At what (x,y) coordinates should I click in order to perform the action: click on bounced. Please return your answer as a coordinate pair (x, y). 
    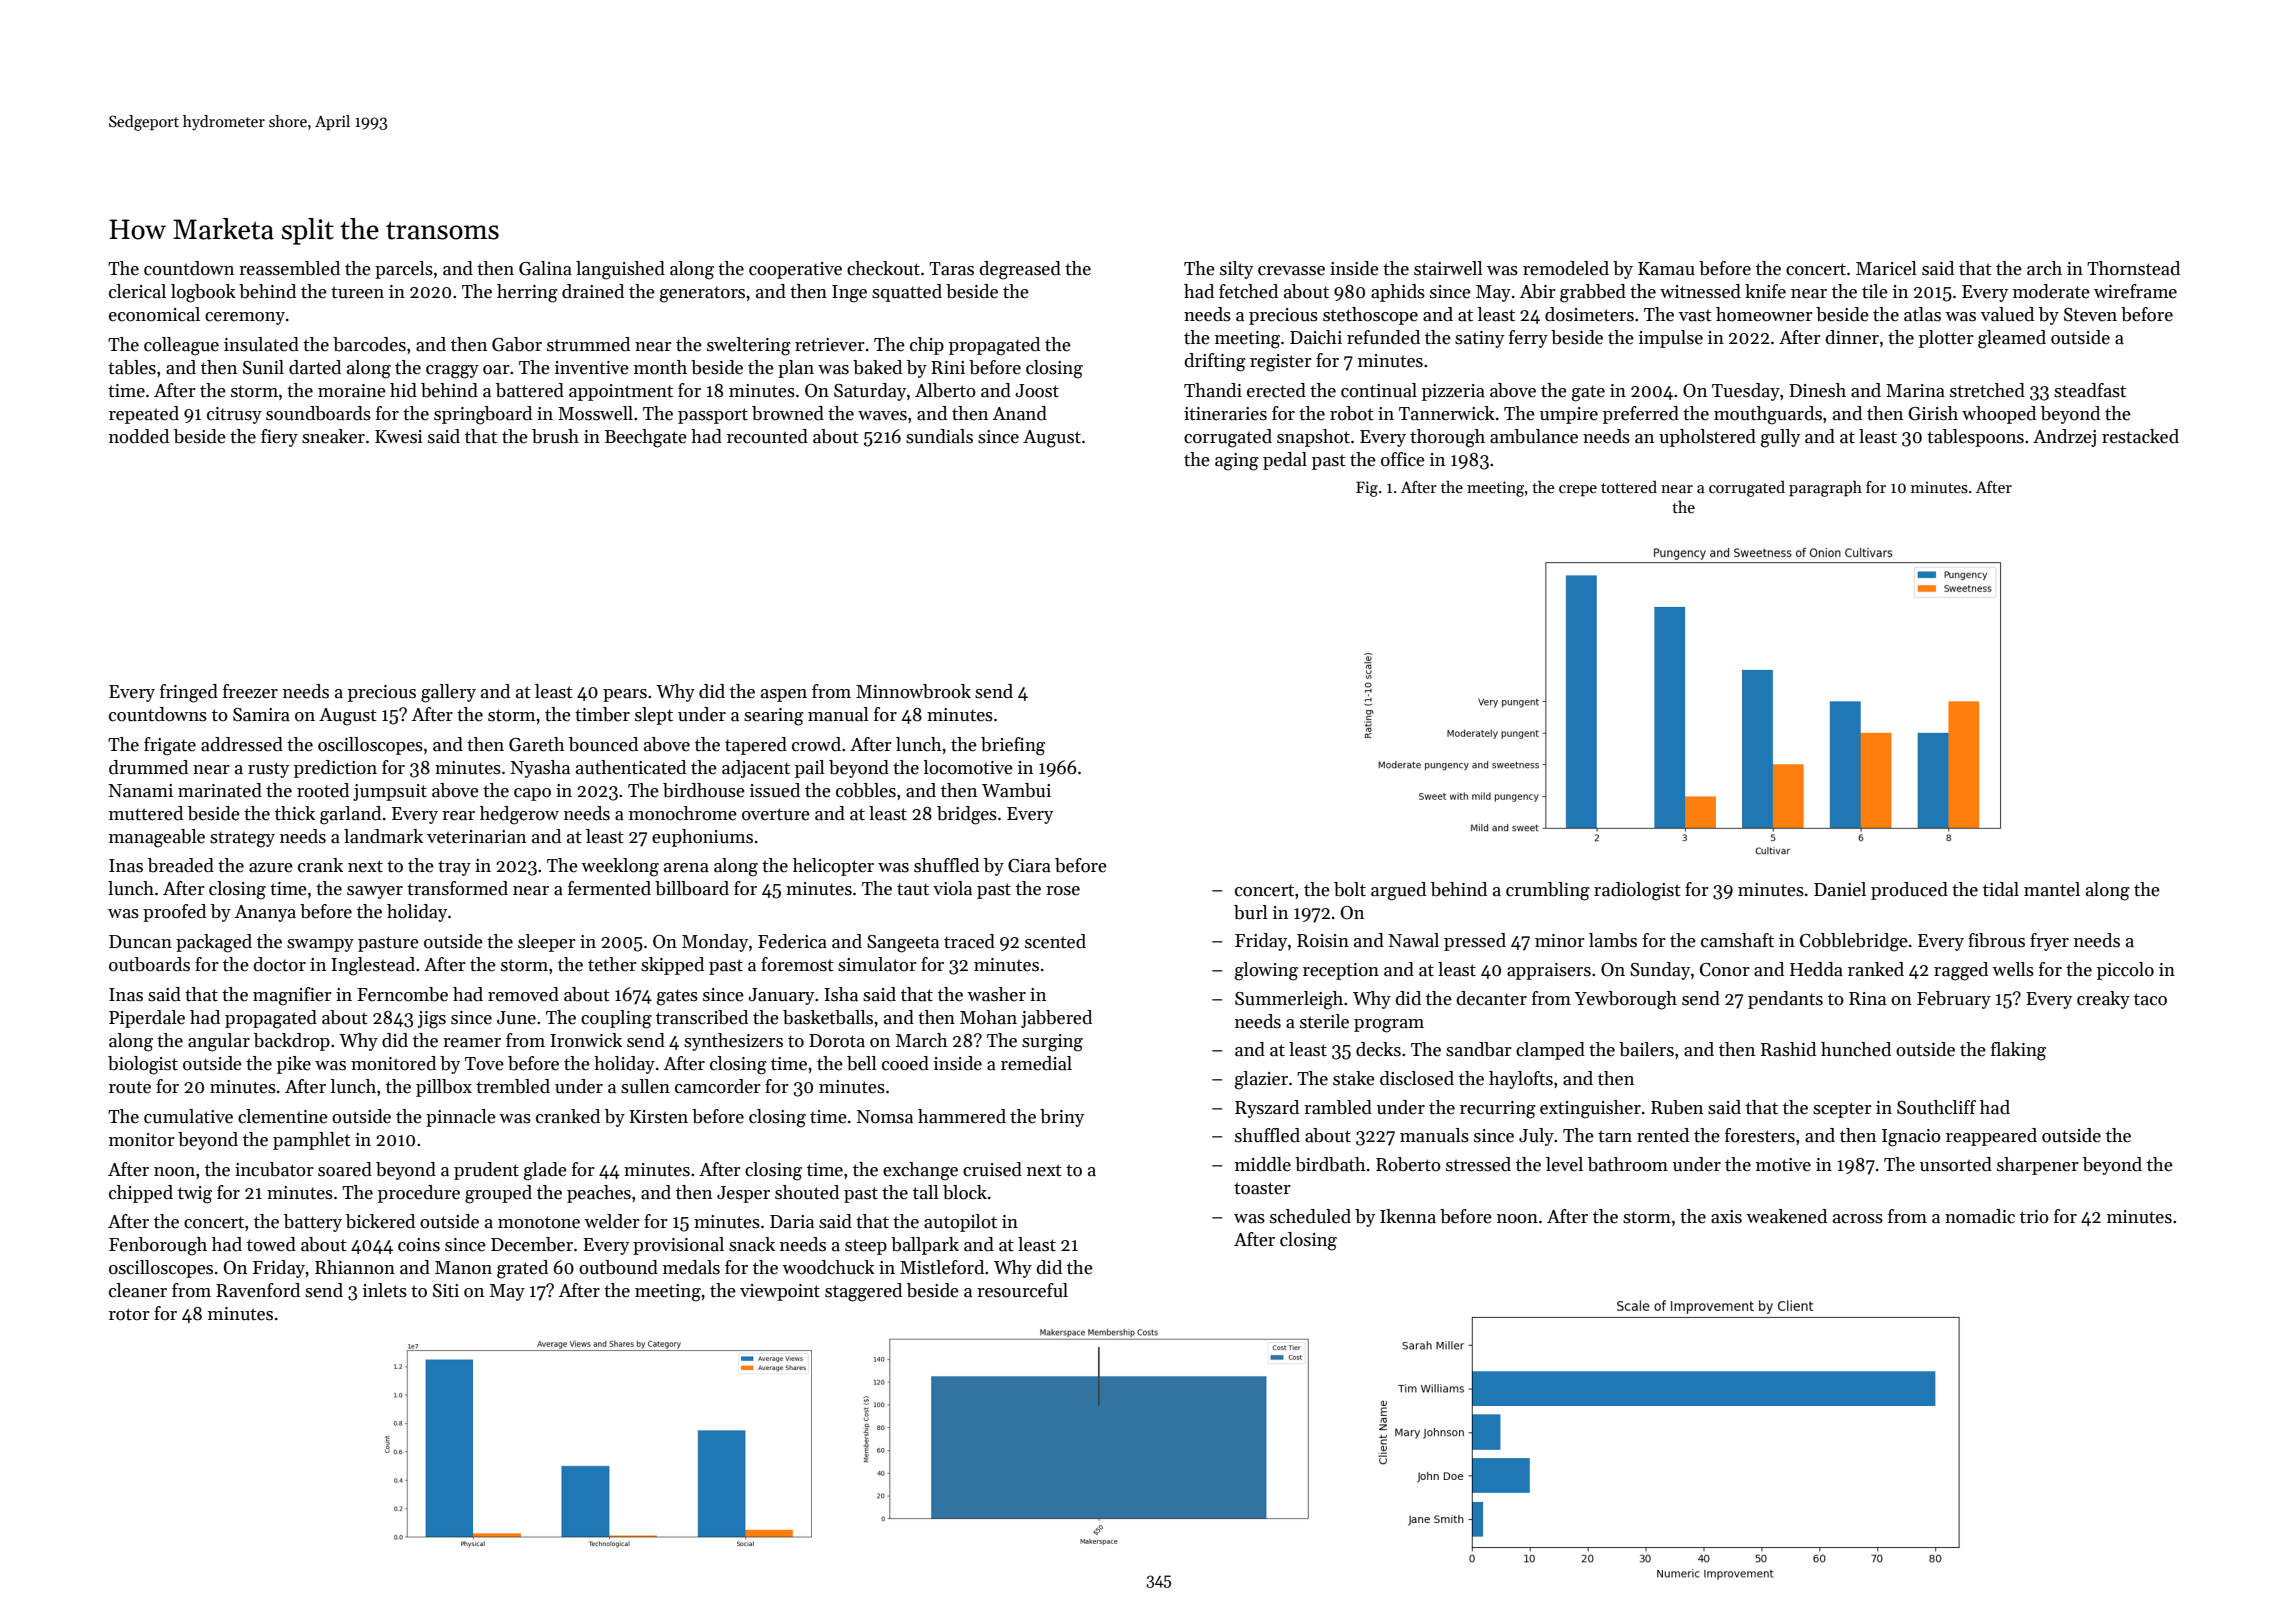
    Looking at the image, I should click on (603, 744).
